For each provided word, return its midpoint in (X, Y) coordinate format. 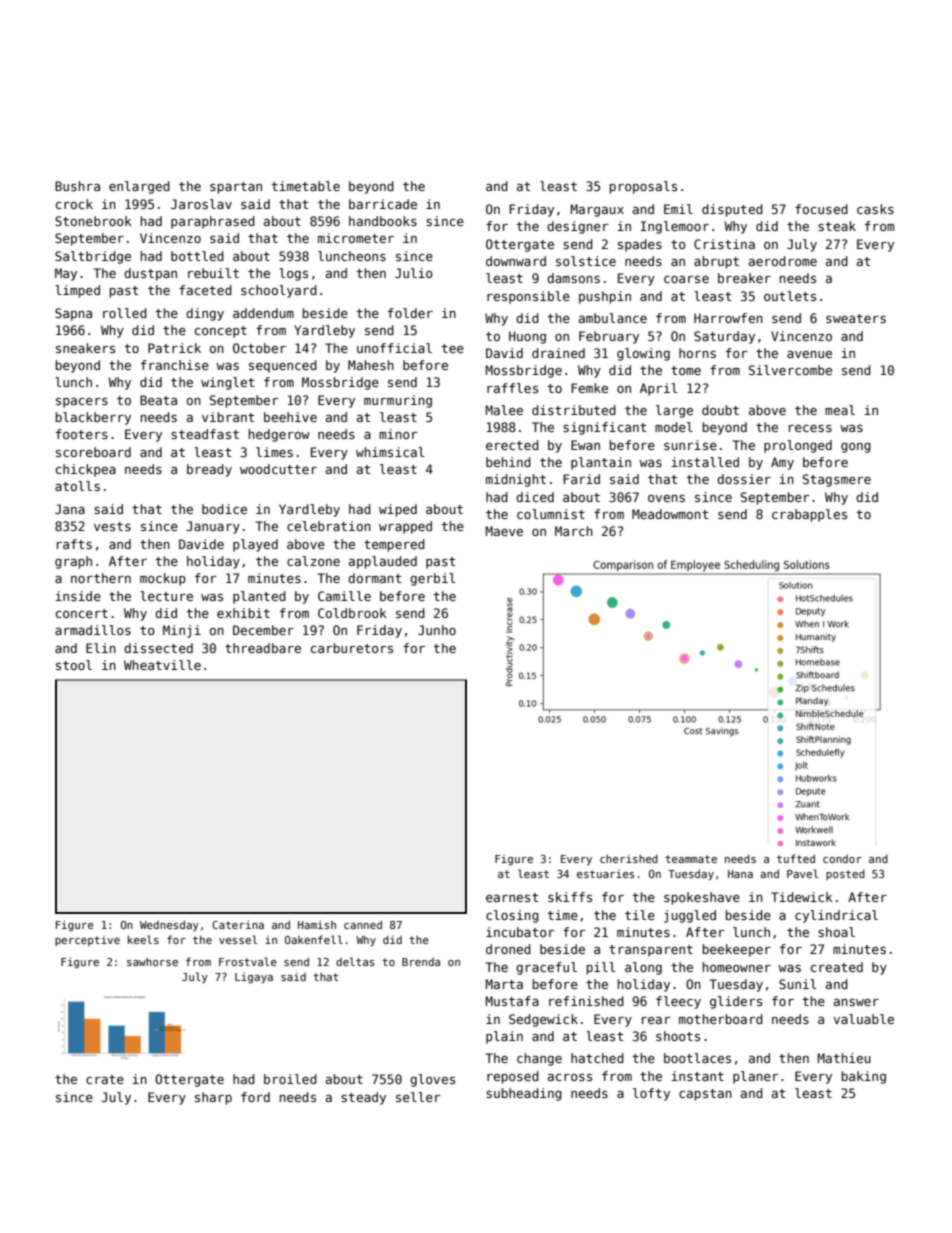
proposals (643, 187)
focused (821, 209)
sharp (213, 1098)
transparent (651, 951)
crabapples (809, 515)
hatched (597, 1058)
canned (363, 924)
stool (74, 665)
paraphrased (213, 222)
